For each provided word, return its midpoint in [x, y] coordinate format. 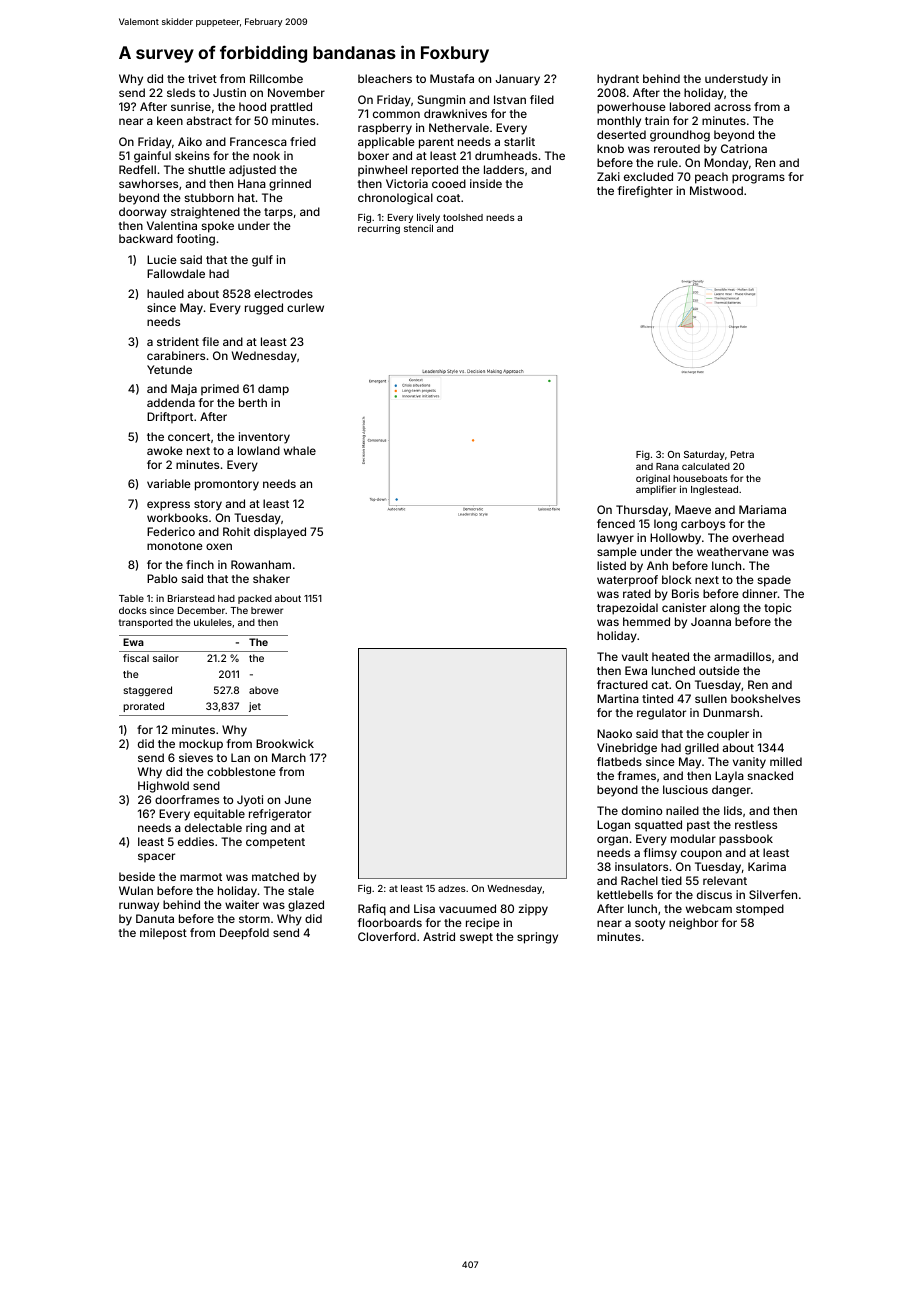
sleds [181, 92]
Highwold [163, 787]
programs [758, 179]
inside [486, 183]
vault [635, 656]
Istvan [510, 99]
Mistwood [716, 190]
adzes [452, 888]
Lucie [162, 259]
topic [778, 609]
